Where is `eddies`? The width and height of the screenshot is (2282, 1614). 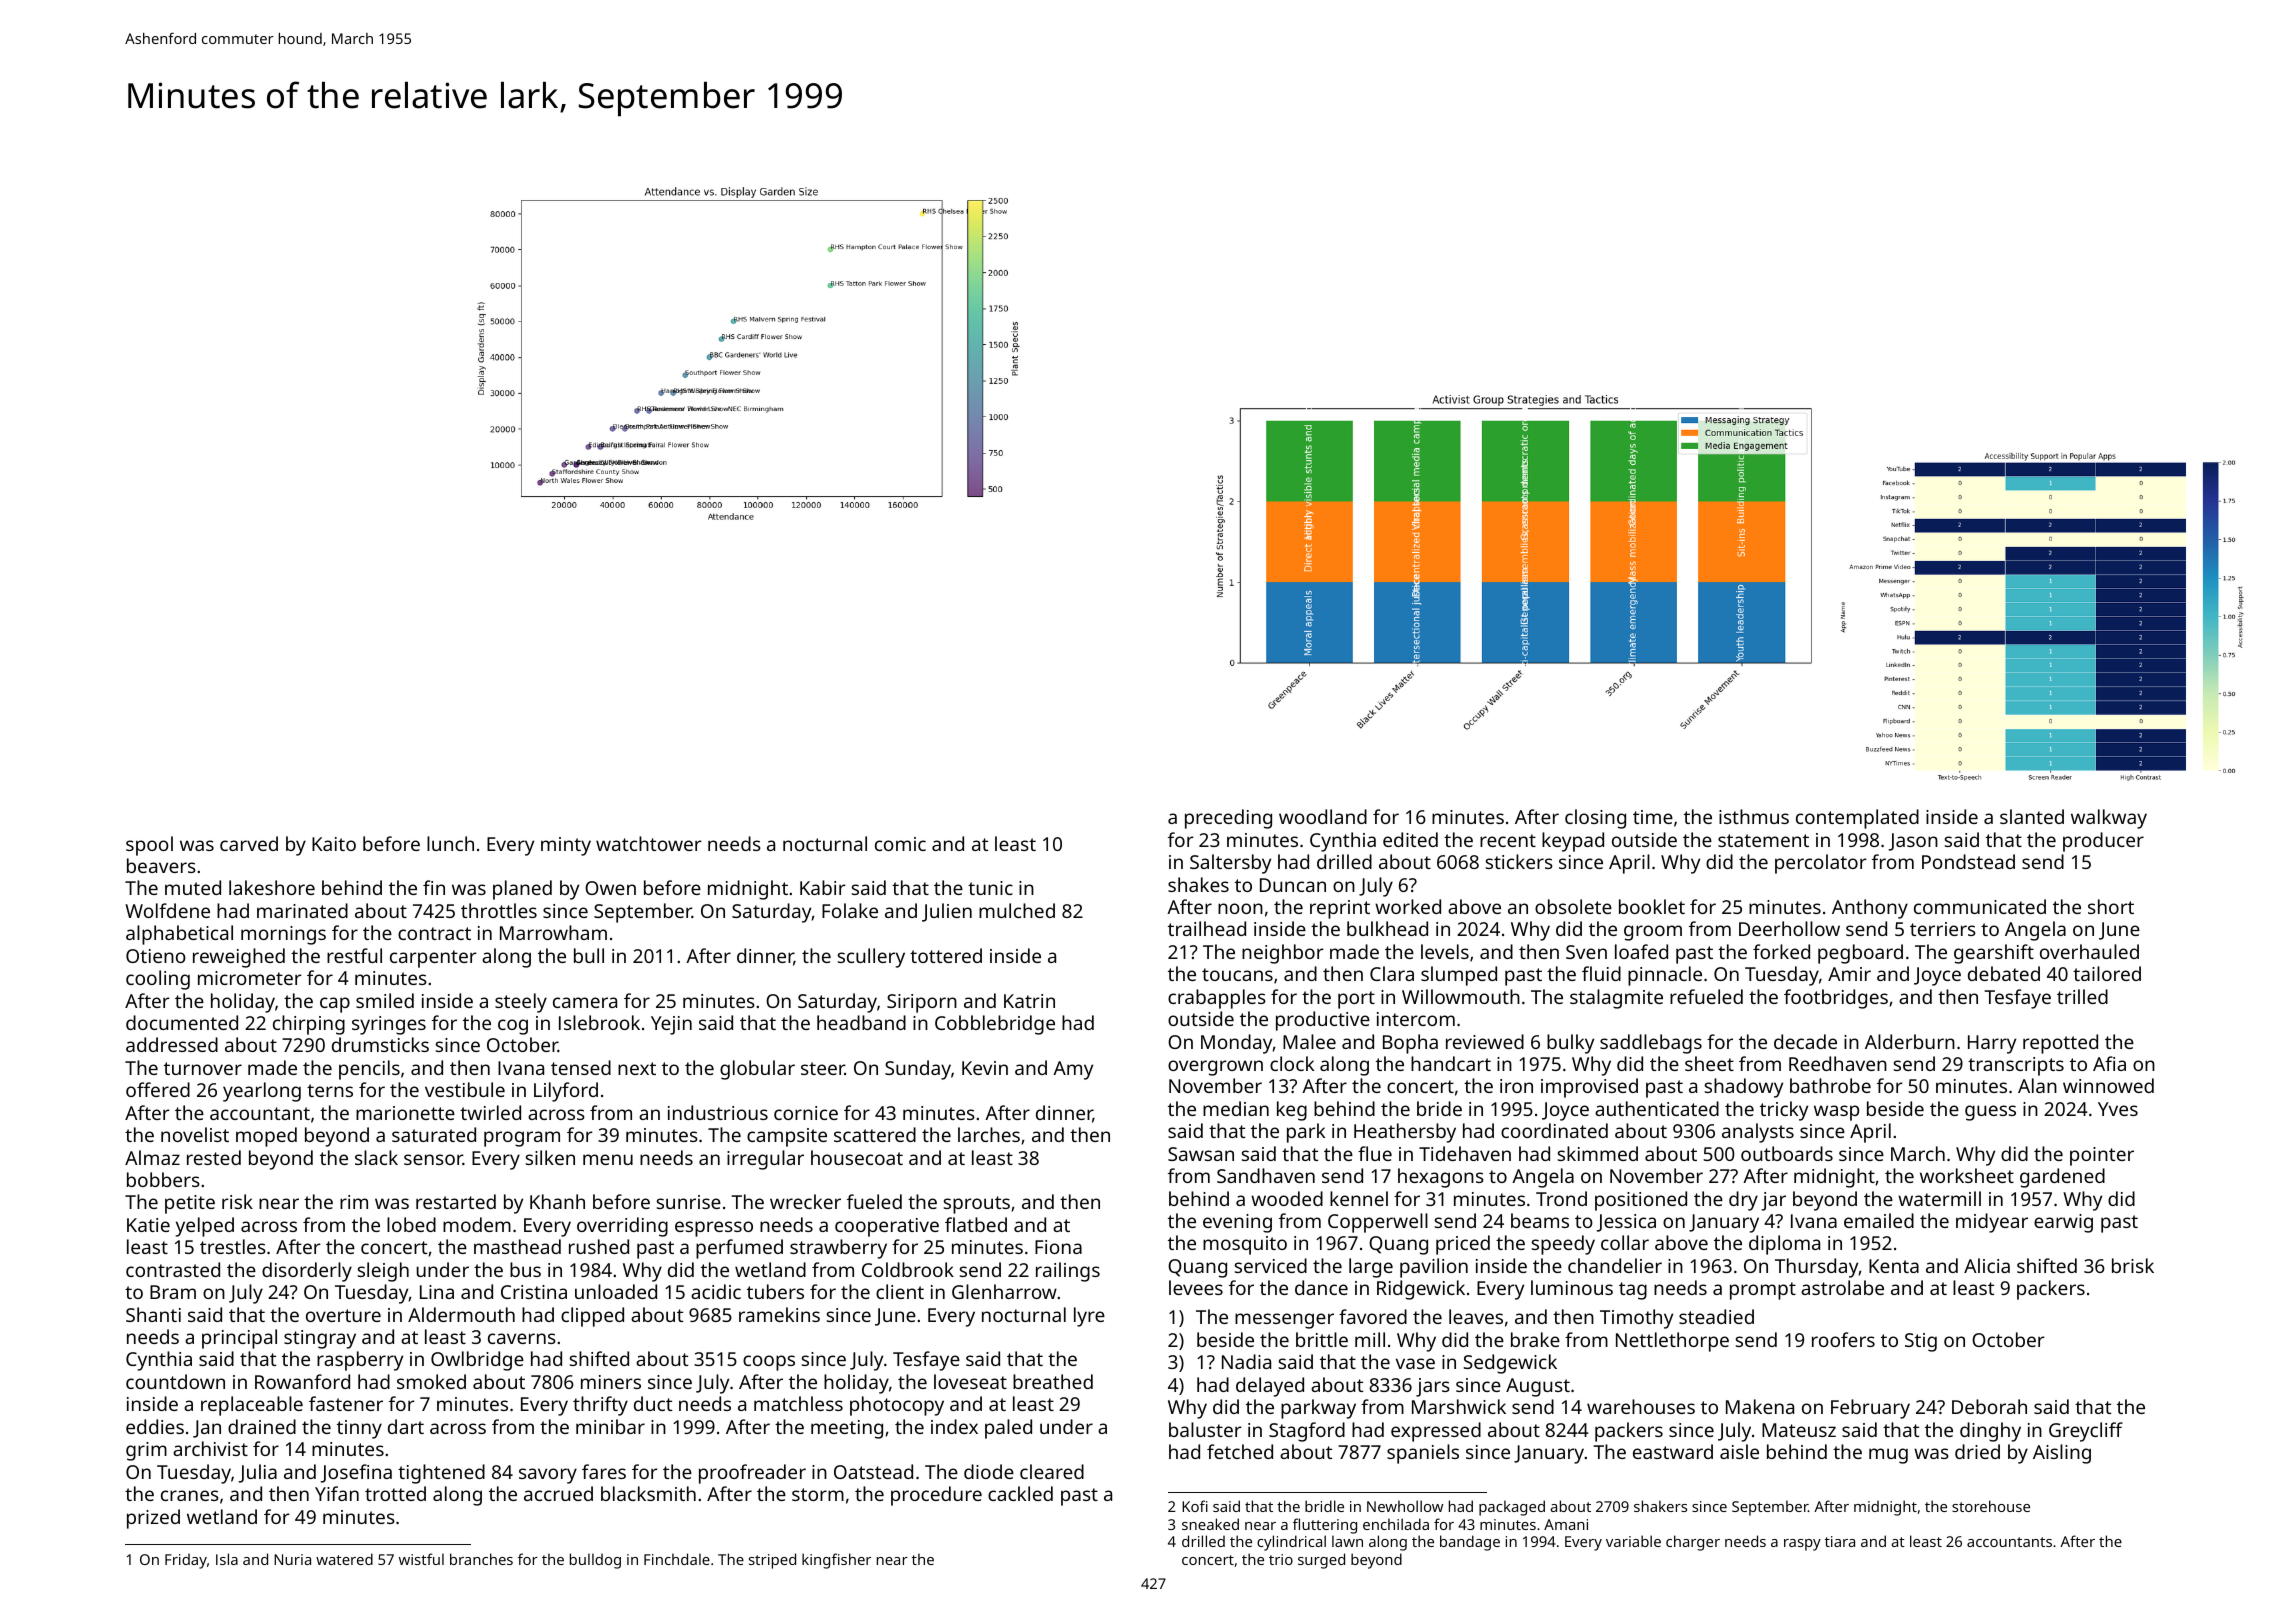
eddies is located at coordinates (155, 1426).
